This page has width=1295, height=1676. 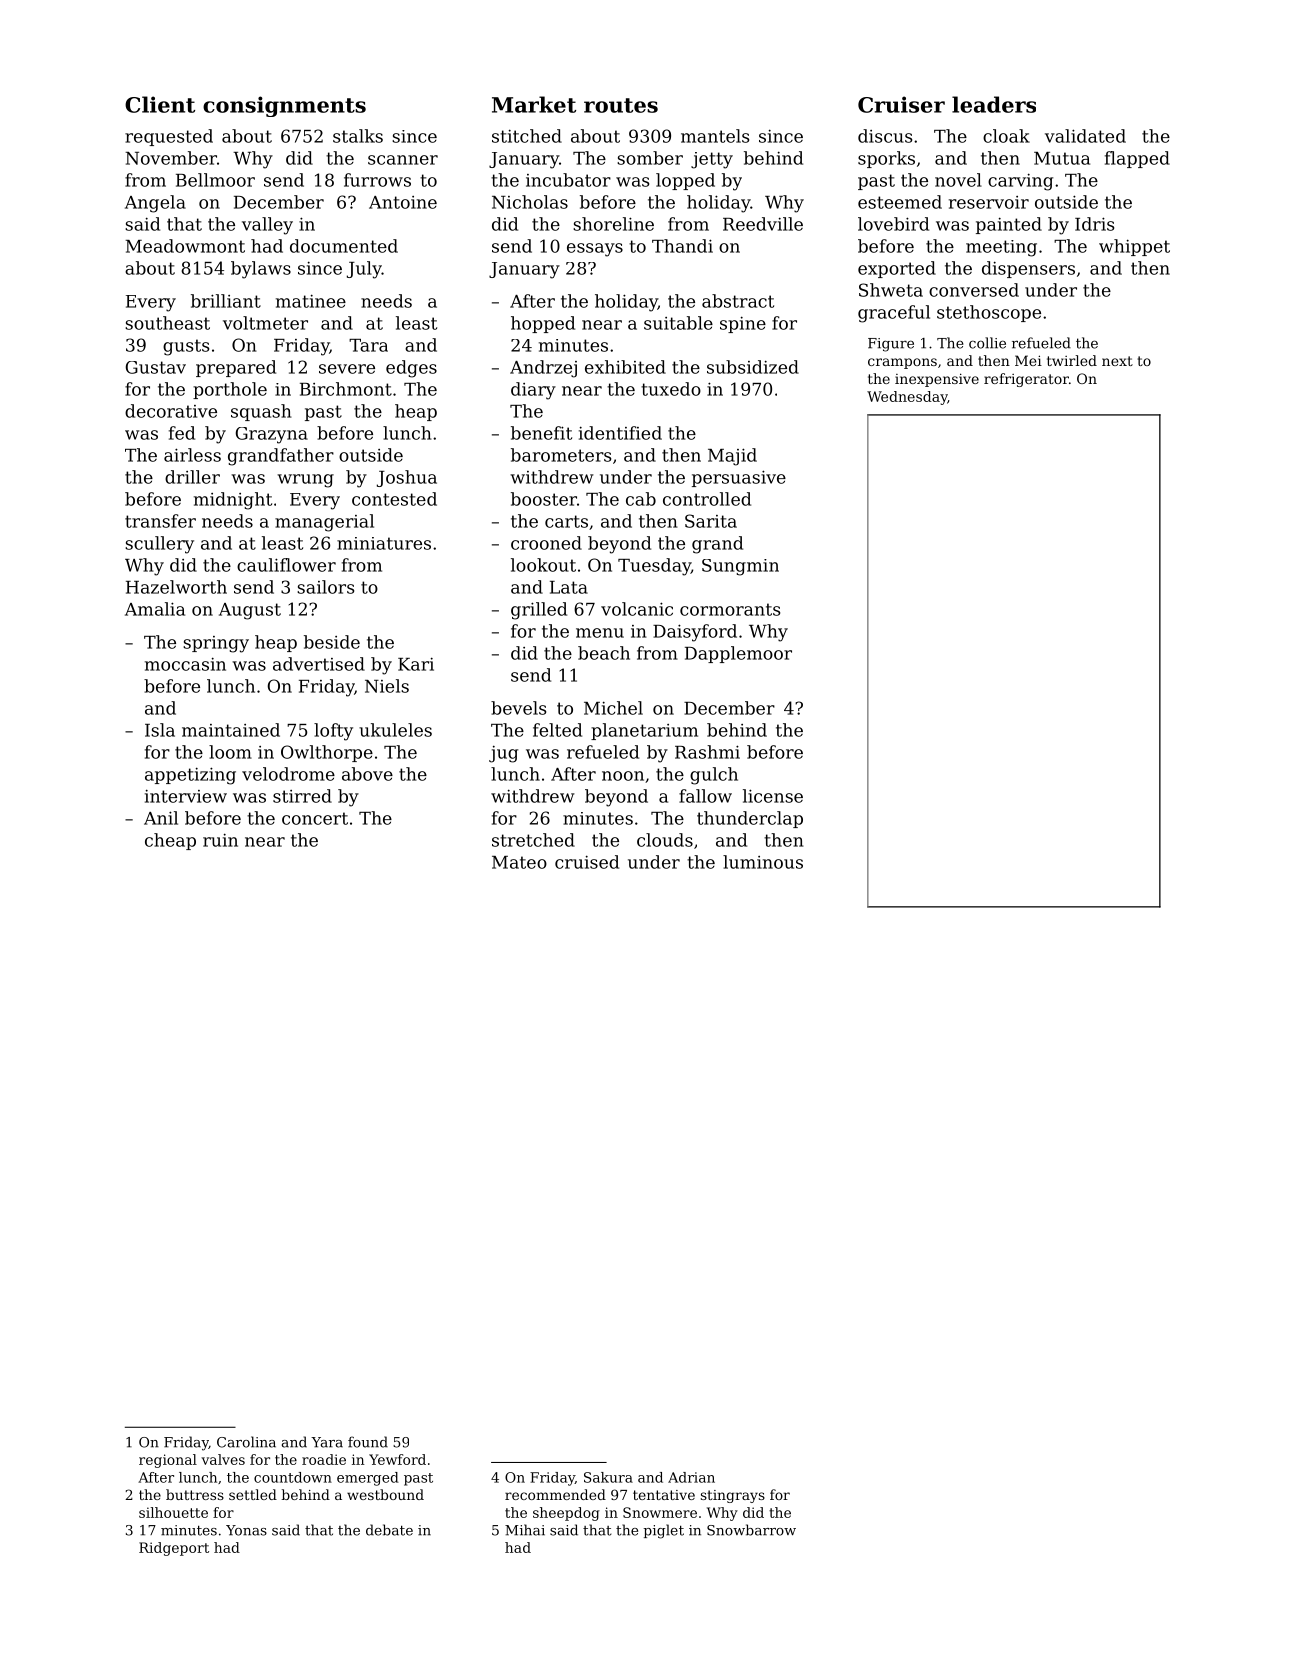 What do you see at coordinates (763, 862) in the page?
I see `luminous` at bounding box center [763, 862].
